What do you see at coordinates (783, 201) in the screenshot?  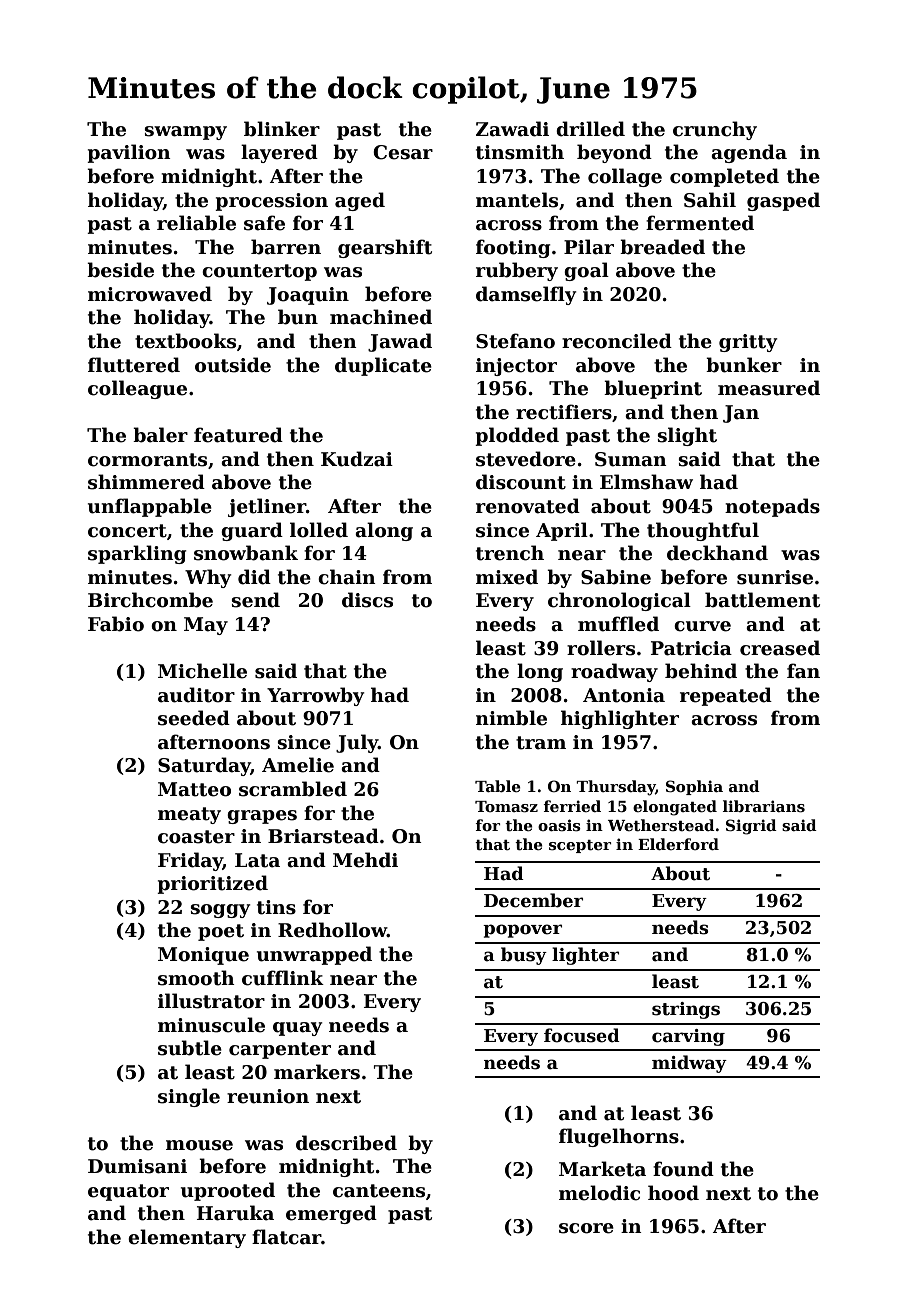 I see `gasped` at bounding box center [783, 201].
